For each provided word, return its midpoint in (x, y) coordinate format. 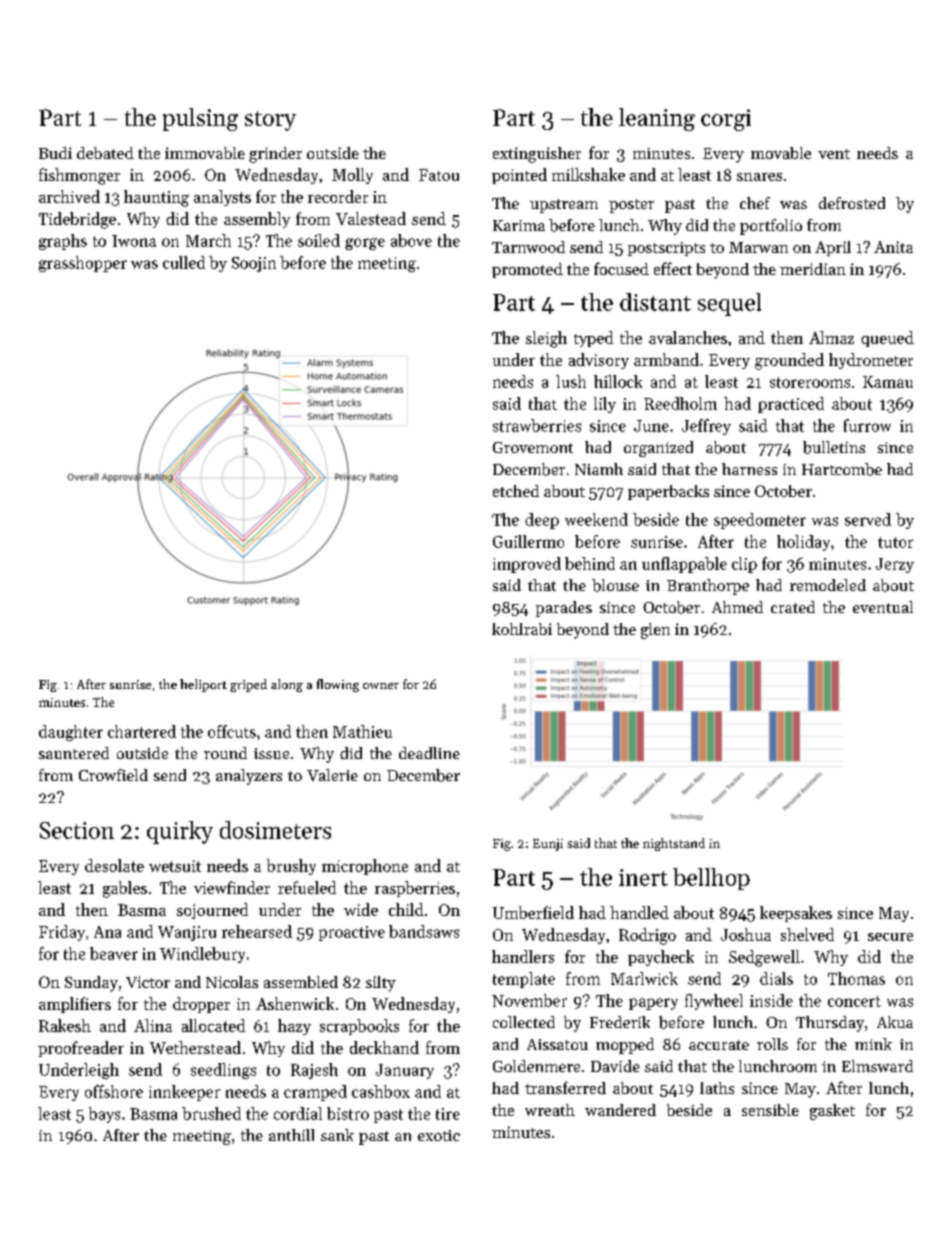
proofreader (81, 1049)
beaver (114, 953)
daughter (71, 733)
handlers (523, 956)
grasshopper (83, 264)
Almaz (831, 337)
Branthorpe (708, 587)
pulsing (200, 119)
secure (890, 937)
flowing (338, 685)
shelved (807, 934)
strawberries (537, 425)
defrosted (852, 203)
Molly (352, 176)
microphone (365, 867)
